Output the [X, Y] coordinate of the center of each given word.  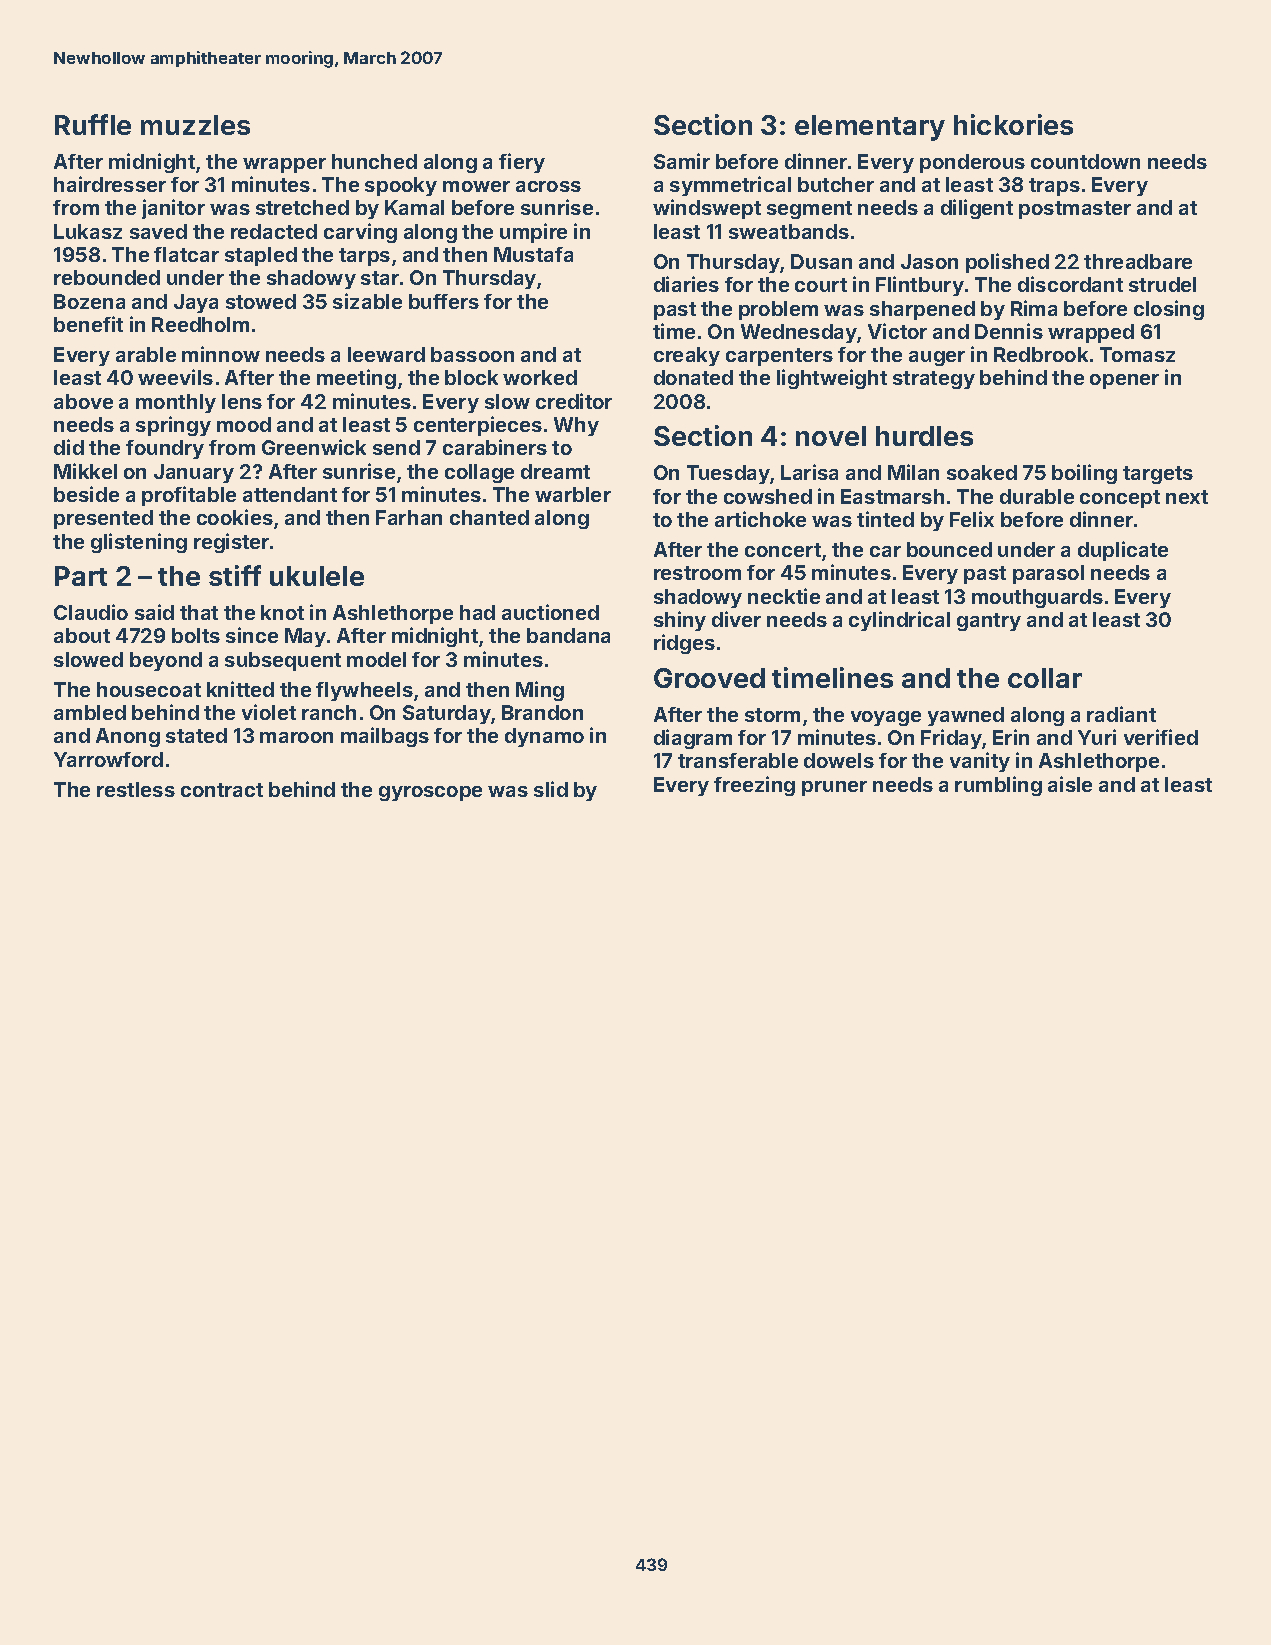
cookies [235, 517]
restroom [697, 573]
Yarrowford [108, 759]
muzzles [195, 125]
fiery [522, 163]
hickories [1013, 124]
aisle [1070, 784]
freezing [754, 786]
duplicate [1123, 551]
